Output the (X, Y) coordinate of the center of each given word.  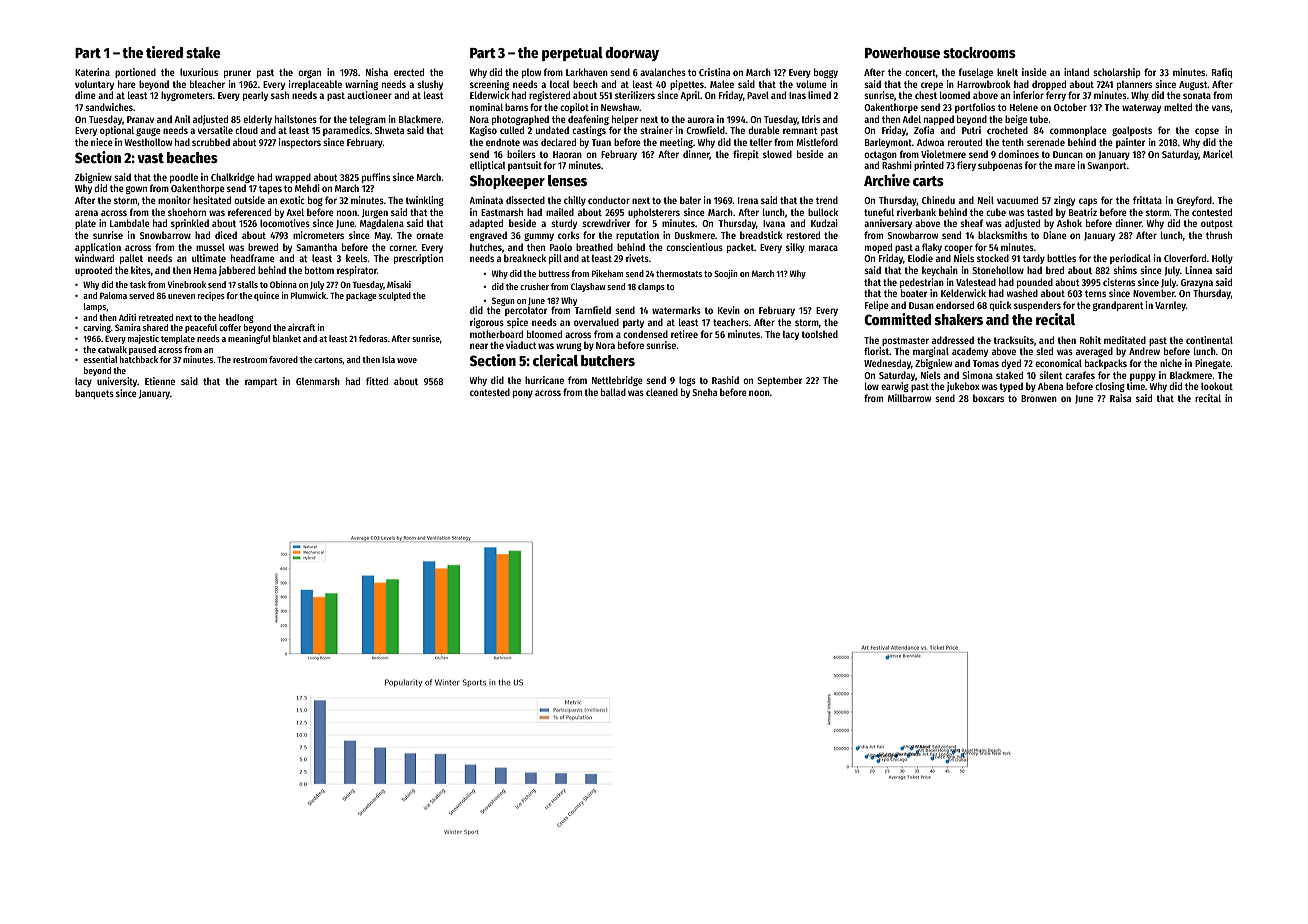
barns (516, 107)
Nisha (377, 72)
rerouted (965, 142)
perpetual (572, 54)
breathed (594, 247)
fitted (377, 381)
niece (102, 142)
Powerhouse (902, 52)
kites (141, 270)
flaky (932, 248)
